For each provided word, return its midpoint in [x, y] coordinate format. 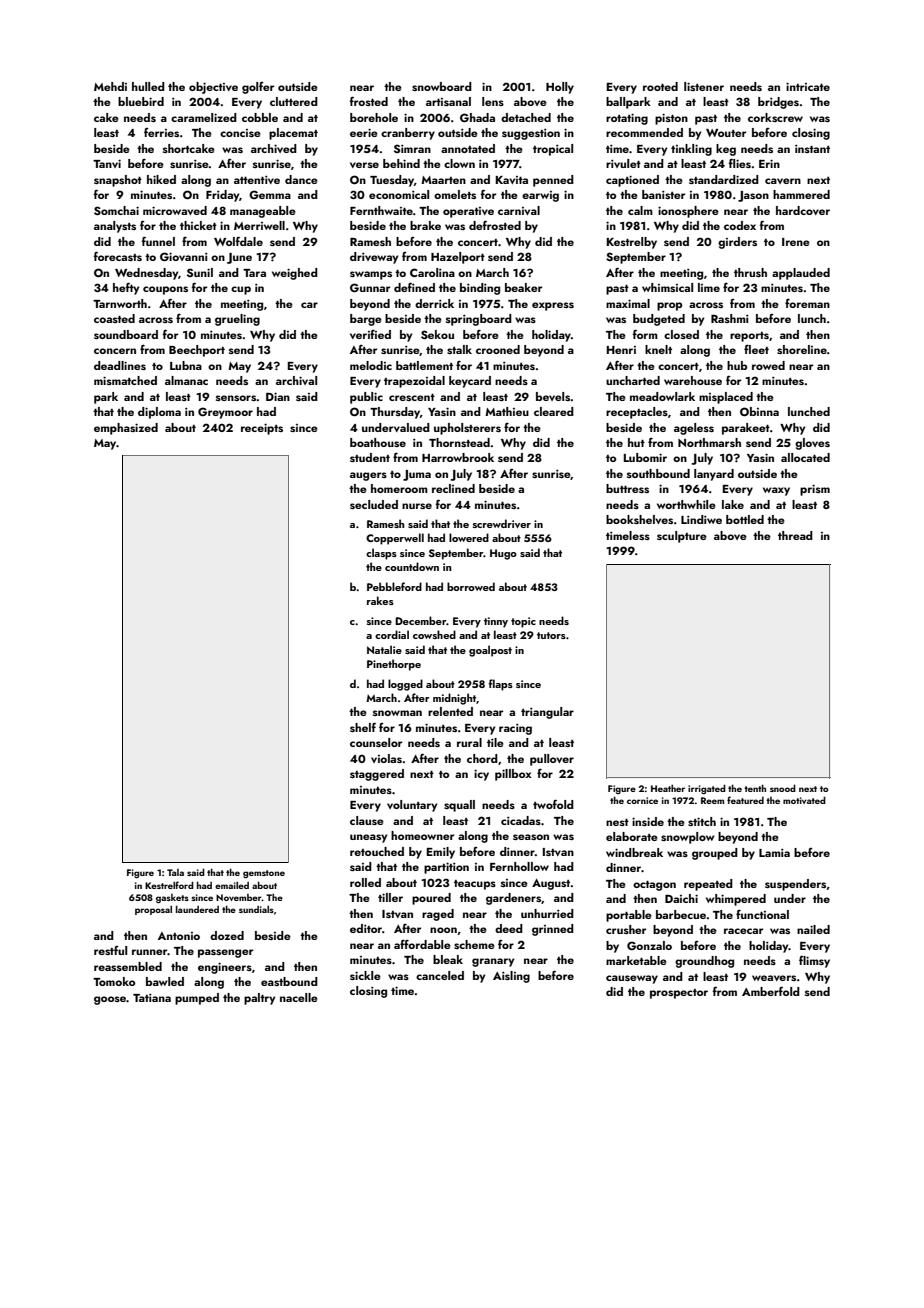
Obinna [759, 411]
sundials [256, 909]
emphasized [126, 429]
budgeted [659, 320]
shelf [363, 727]
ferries [161, 132]
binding [480, 289]
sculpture [682, 537]
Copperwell [395, 539]
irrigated [707, 789]
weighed [295, 274]
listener [704, 86]
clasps [381, 554]
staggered [377, 775]
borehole [374, 117]
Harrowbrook [458, 457]
